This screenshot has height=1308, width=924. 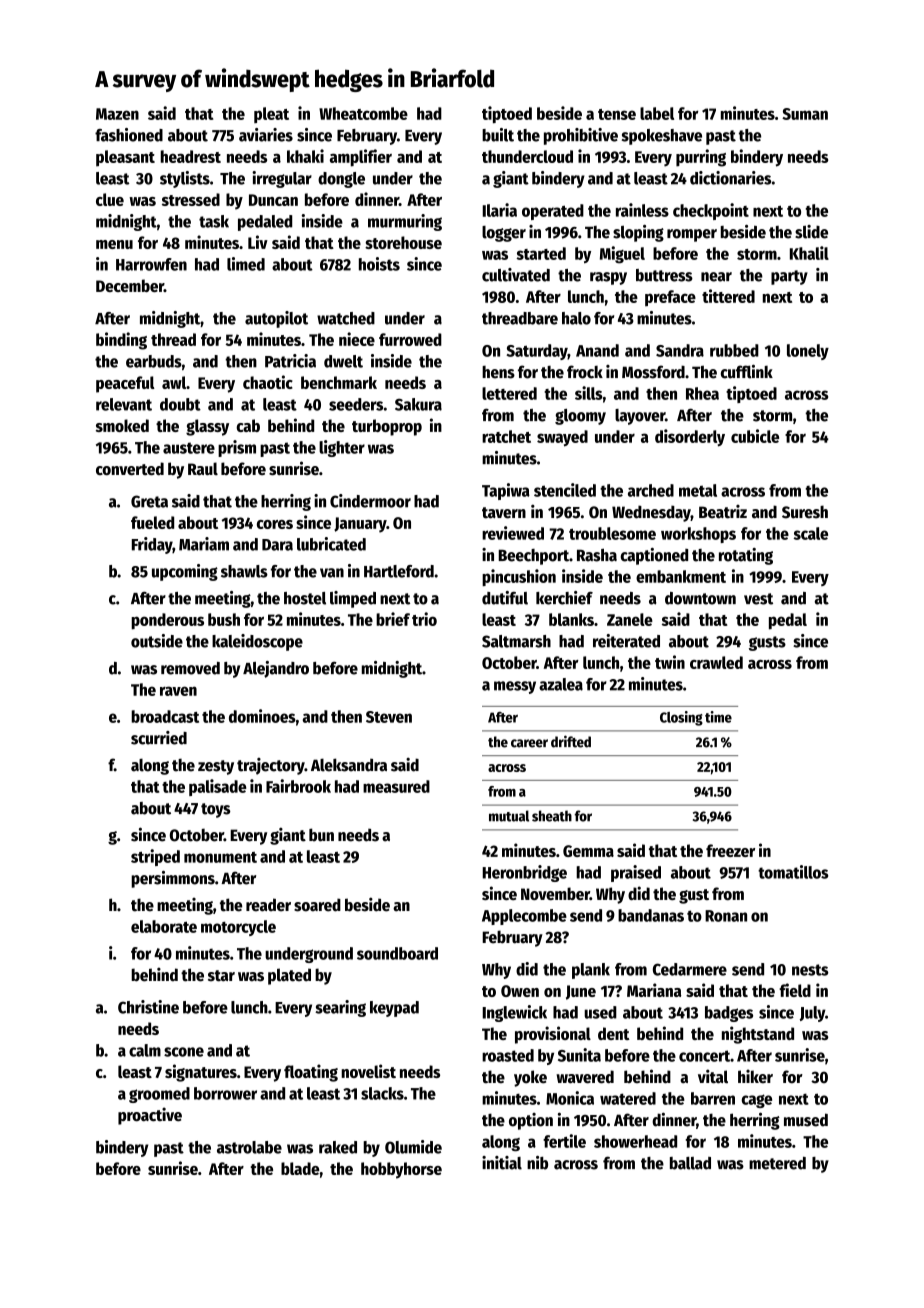 I want to click on slide, so click(x=811, y=232).
